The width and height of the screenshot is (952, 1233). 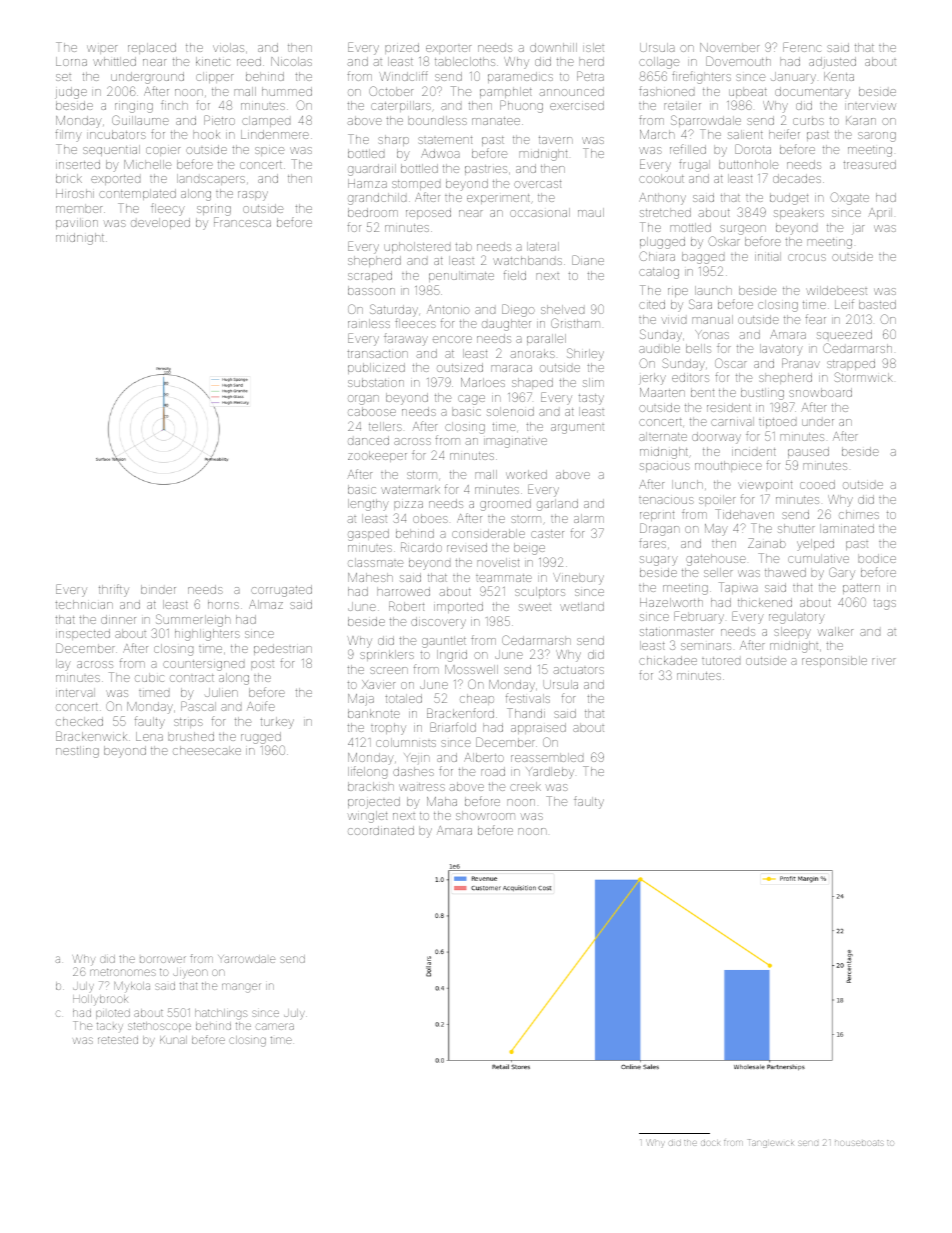 What do you see at coordinates (68, 135) in the screenshot?
I see `filmy` at bounding box center [68, 135].
